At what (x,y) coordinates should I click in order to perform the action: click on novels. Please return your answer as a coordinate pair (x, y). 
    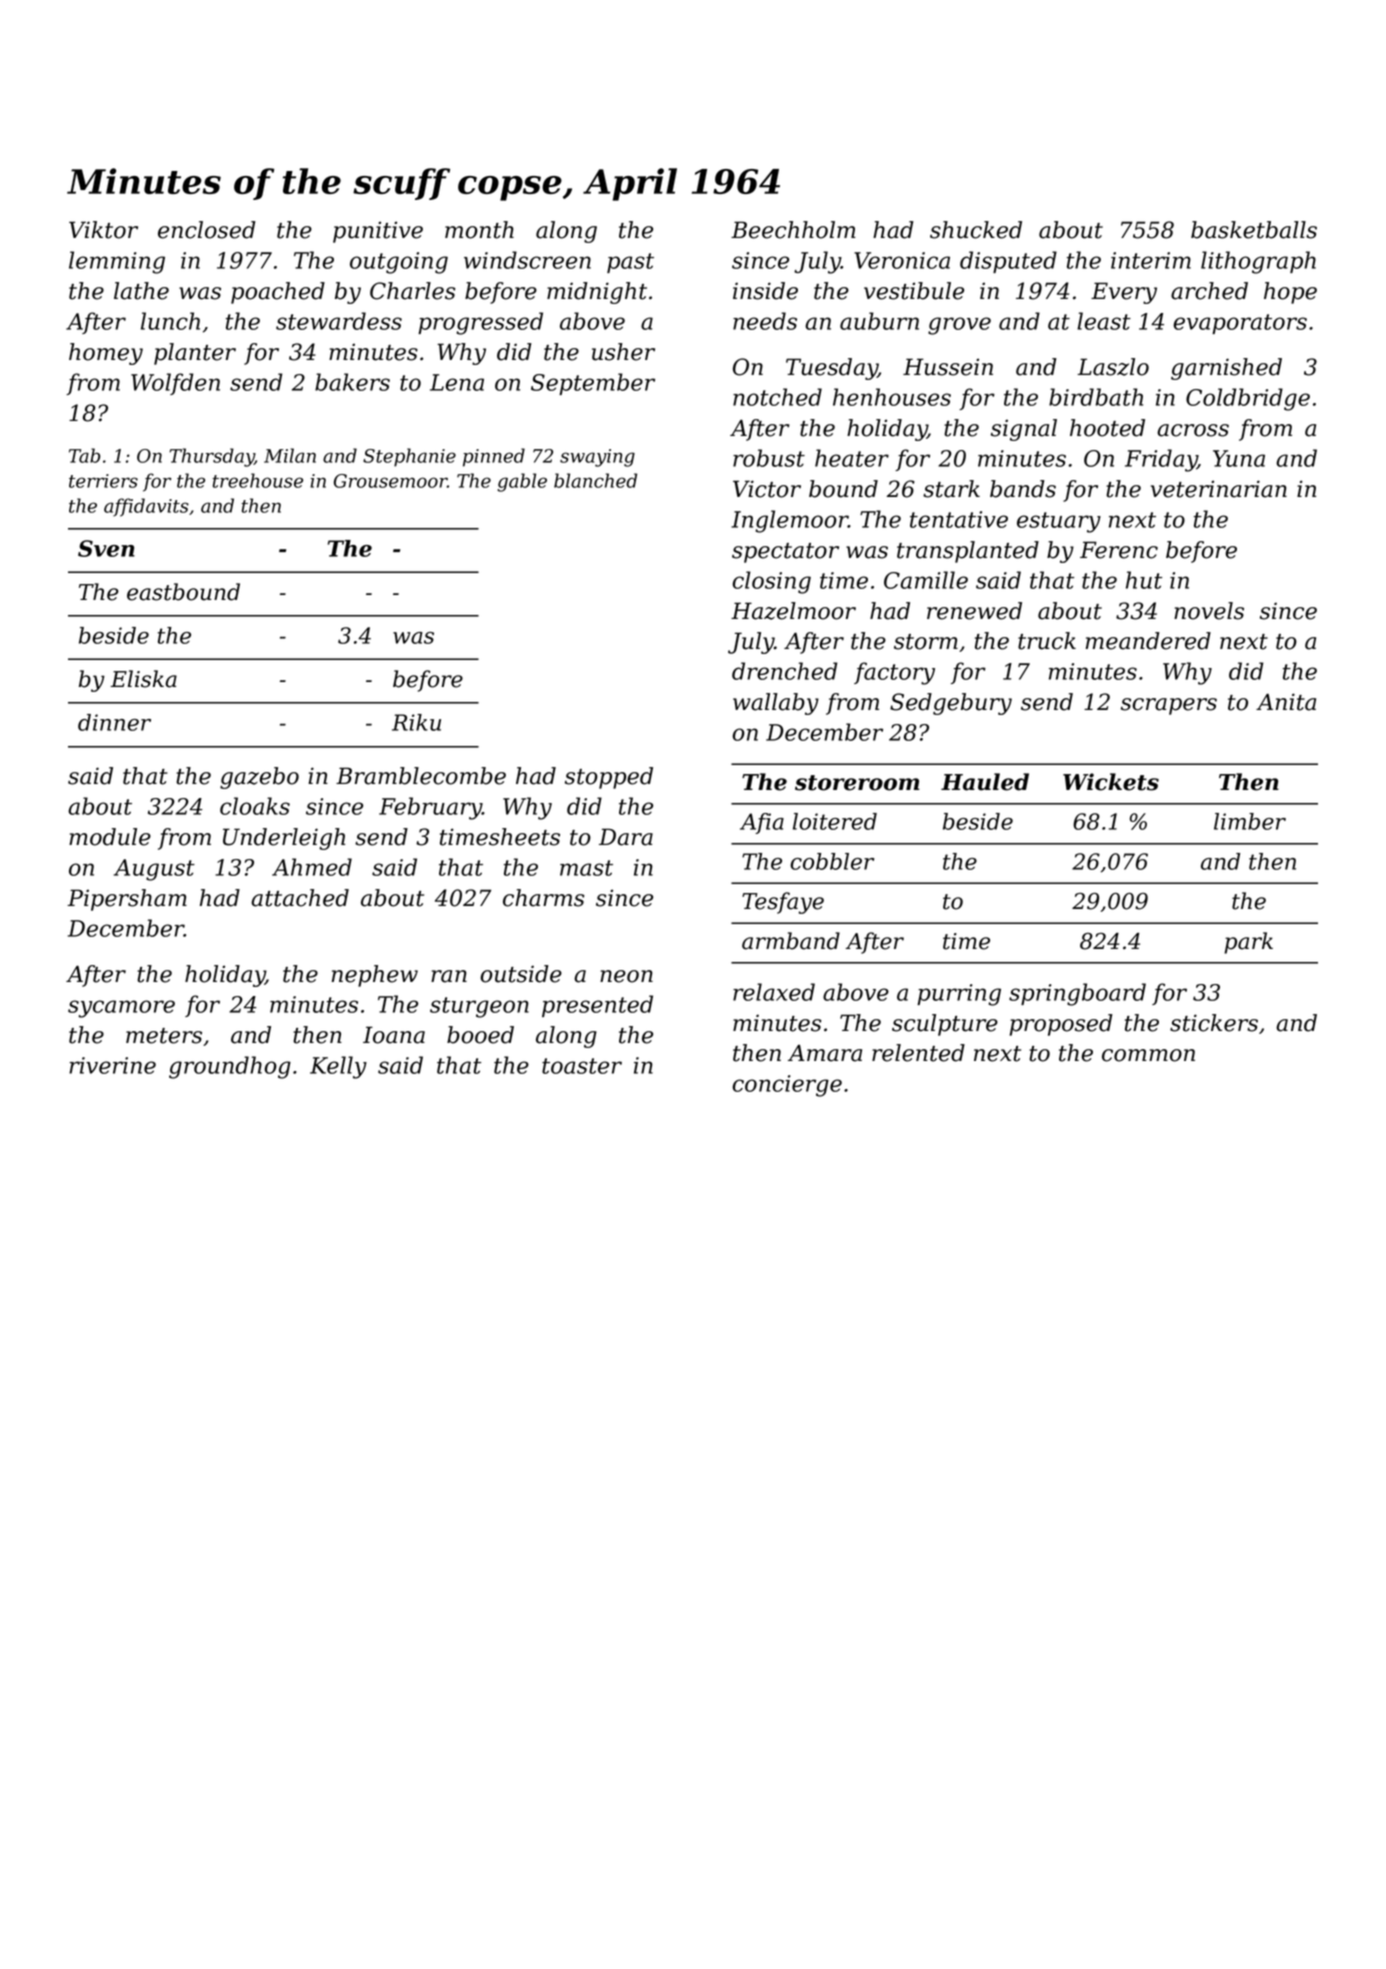
    Looking at the image, I should click on (1209, 611).
